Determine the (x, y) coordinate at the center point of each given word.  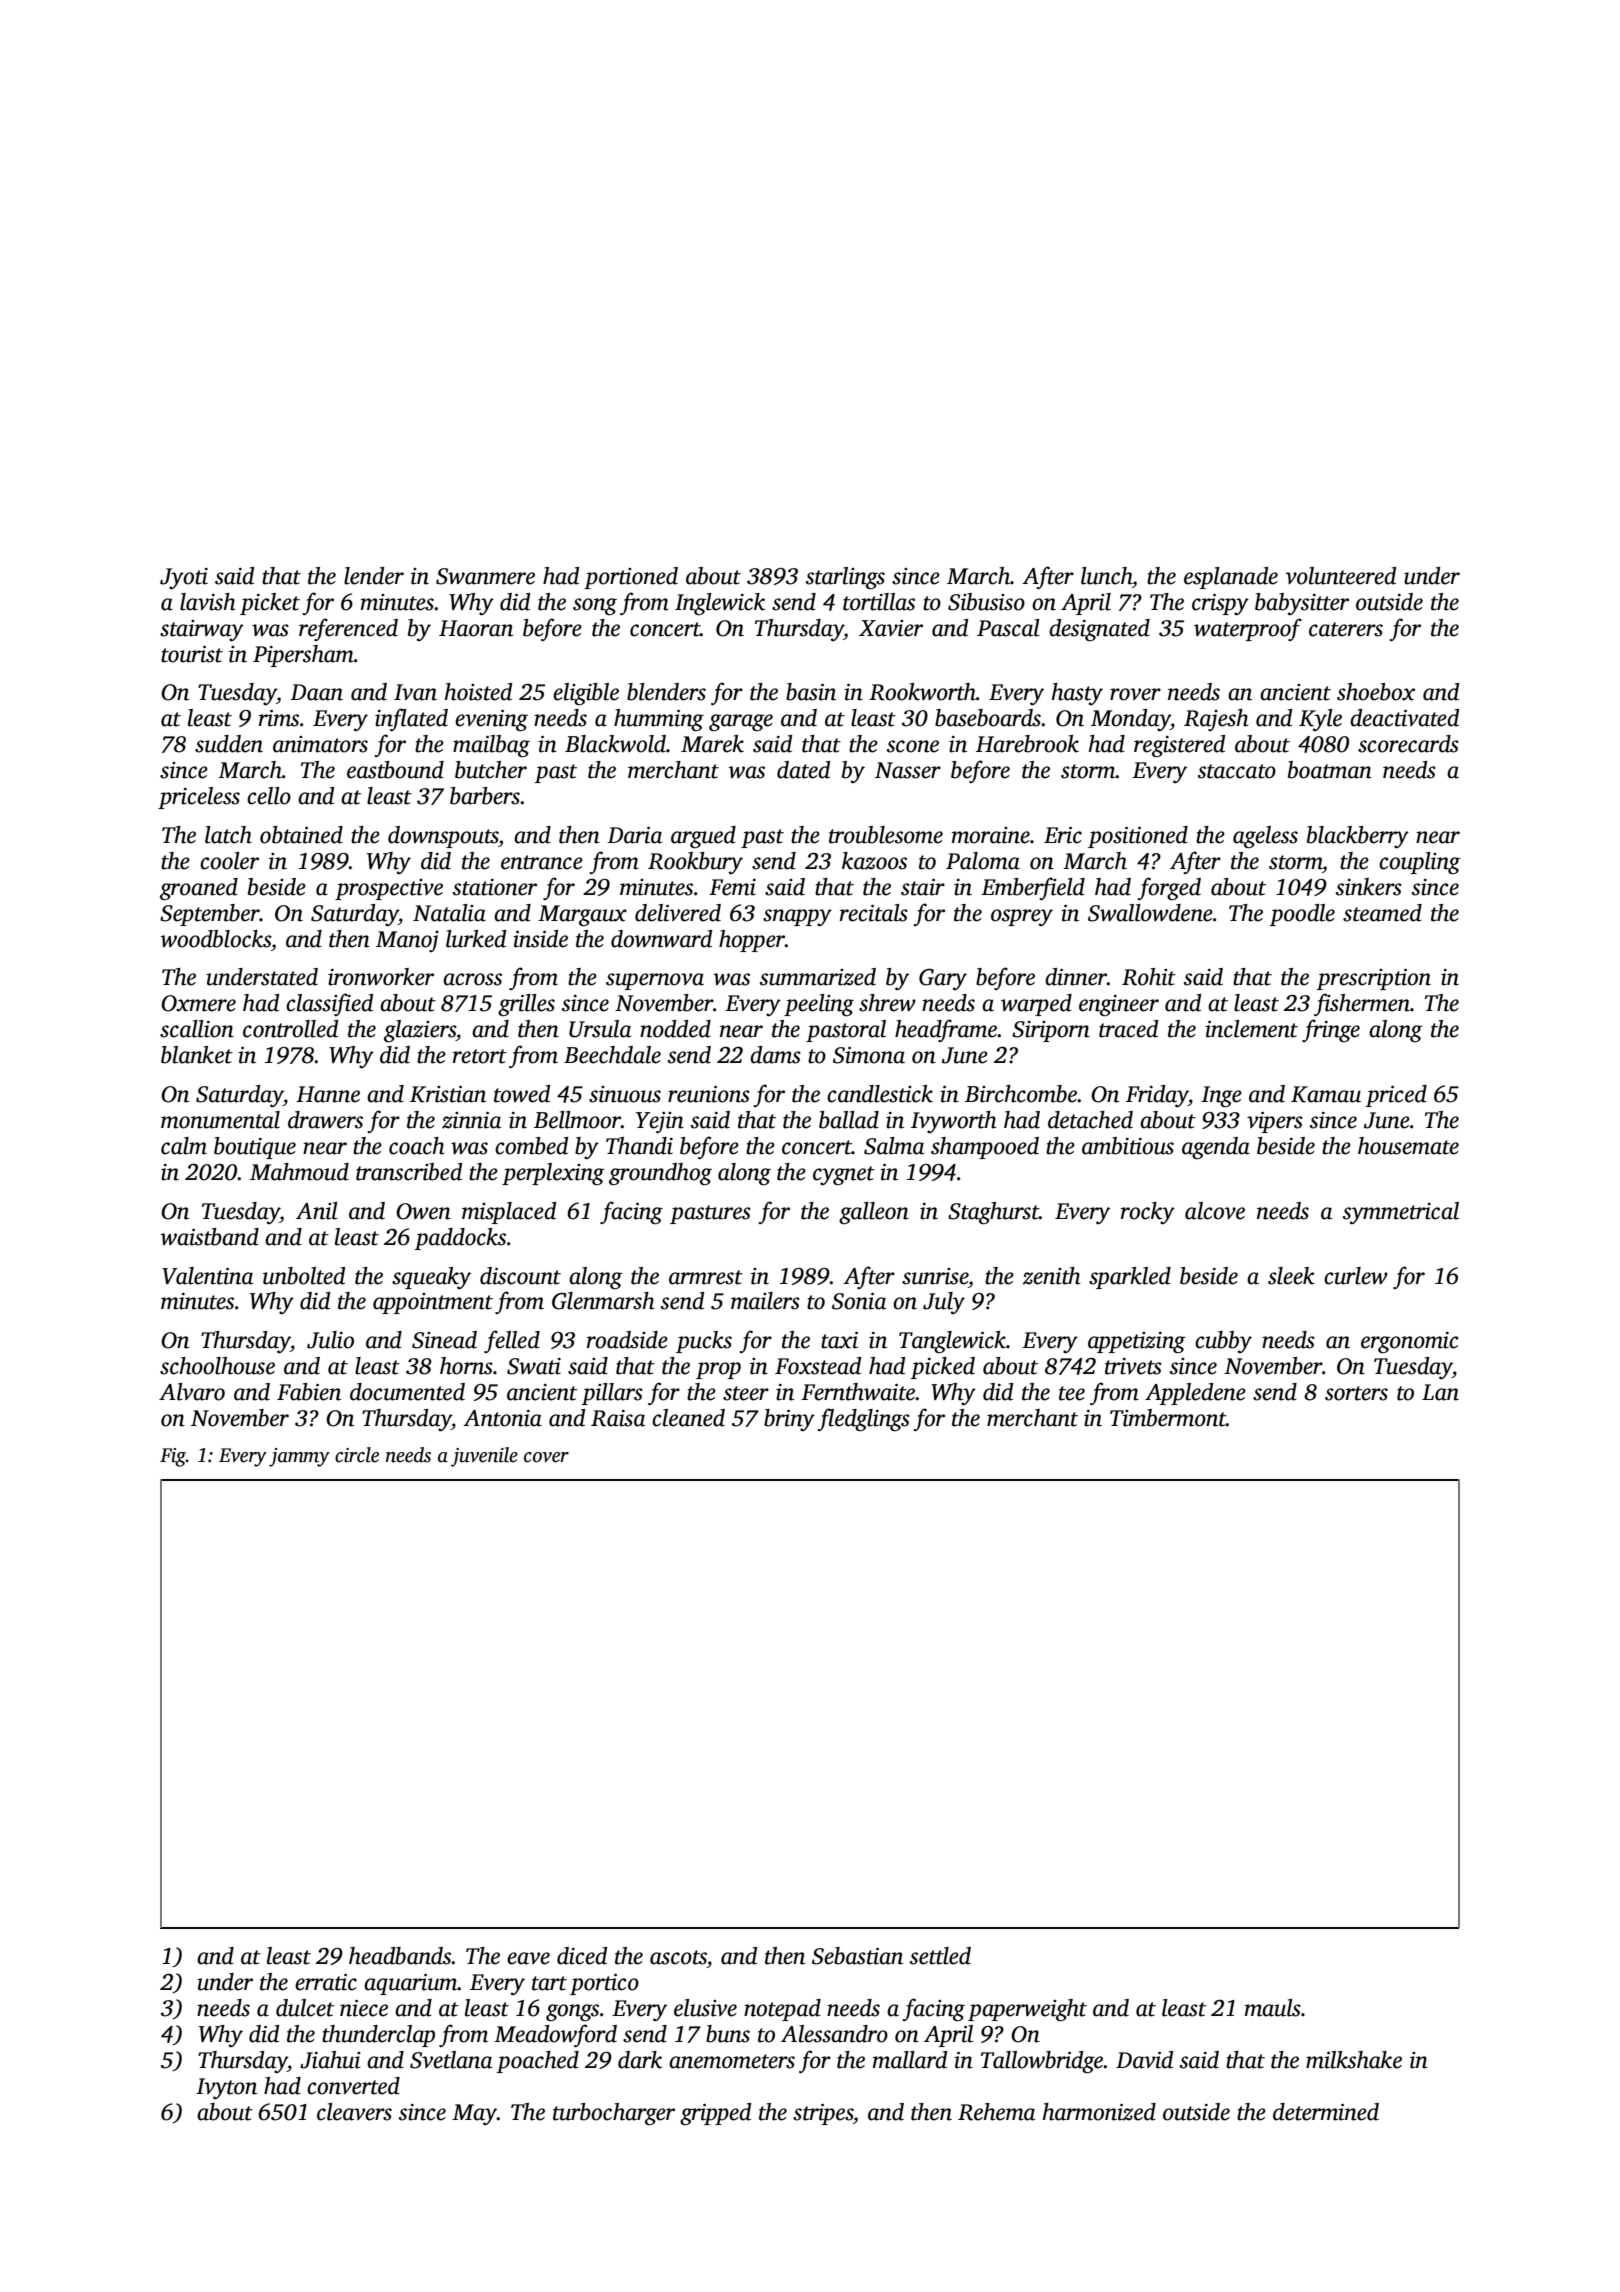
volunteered (1340, 576)
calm (184, 1146)
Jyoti (184, 578)
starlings (845, 578)
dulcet (305, 2008)
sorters (1356, 1393)
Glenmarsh (603, 1301)
